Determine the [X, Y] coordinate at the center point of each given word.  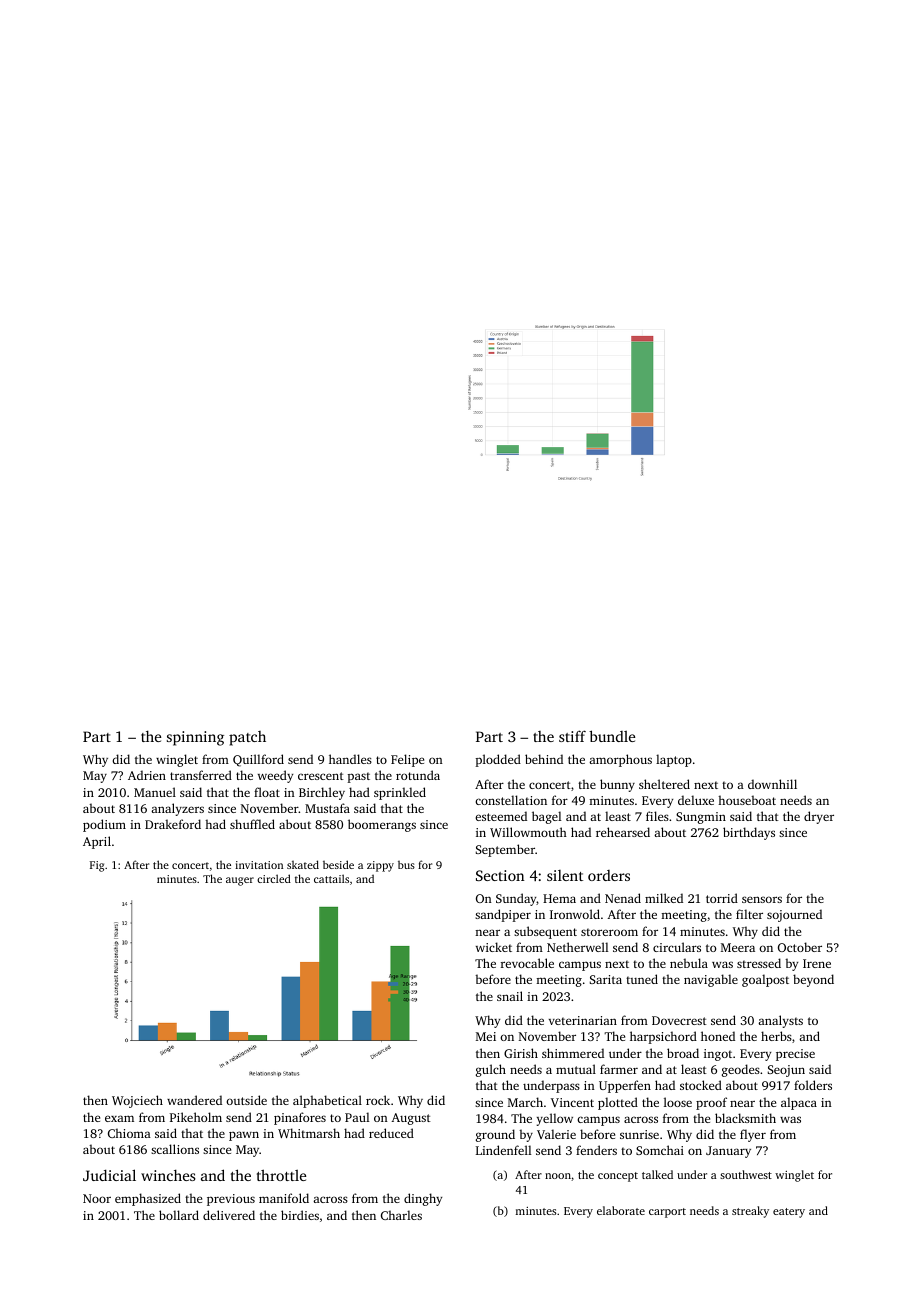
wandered [194, 1100]
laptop [674, 760]
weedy [275, 776]
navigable [711, 980]
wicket [494, 947]
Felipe [407, 760]
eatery [789, 1213]
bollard [179, 1215]
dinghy [423, 1199]
